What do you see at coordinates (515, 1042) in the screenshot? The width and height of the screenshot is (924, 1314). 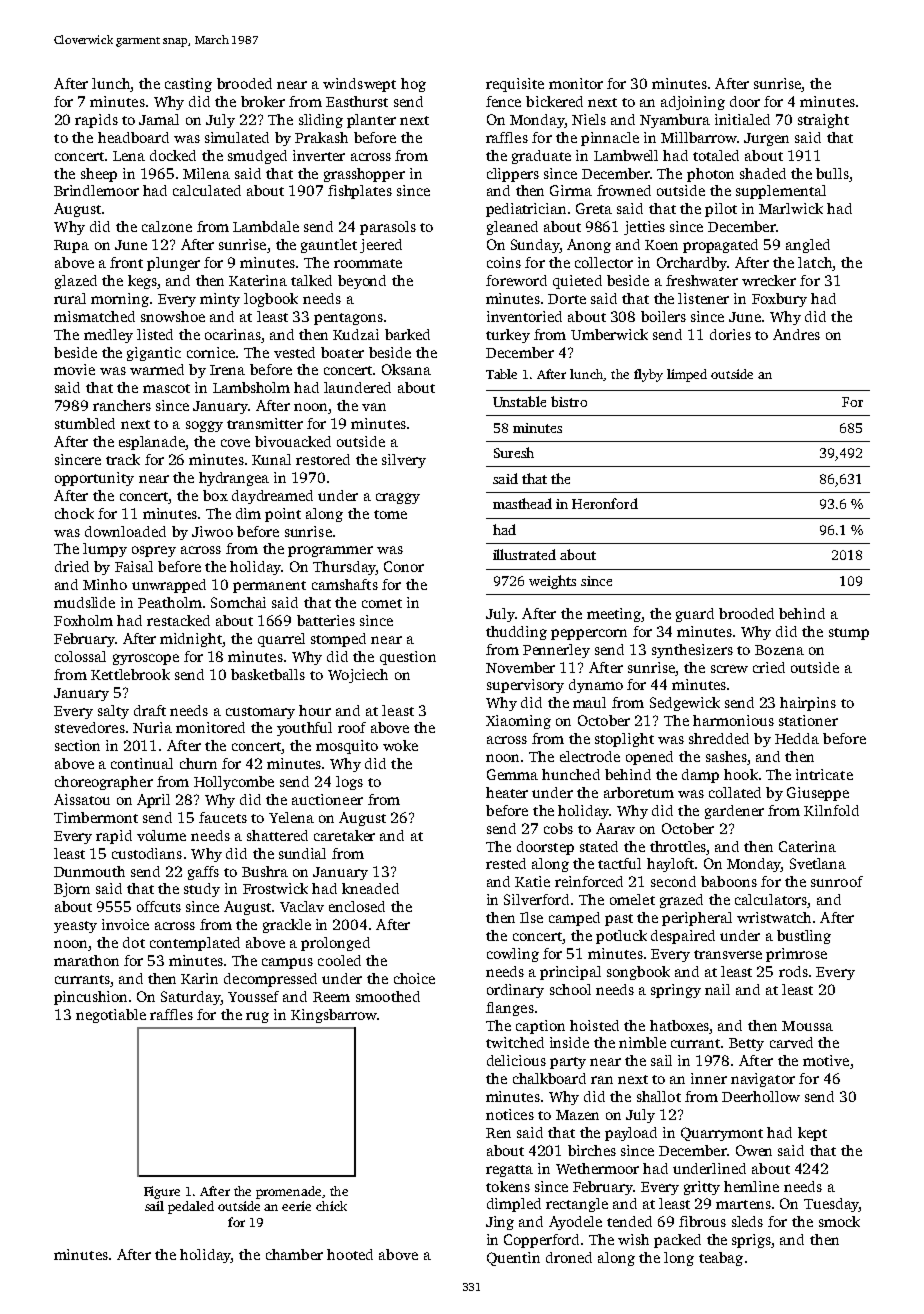 I see `twitched` at bounding box center [515, 1042].
